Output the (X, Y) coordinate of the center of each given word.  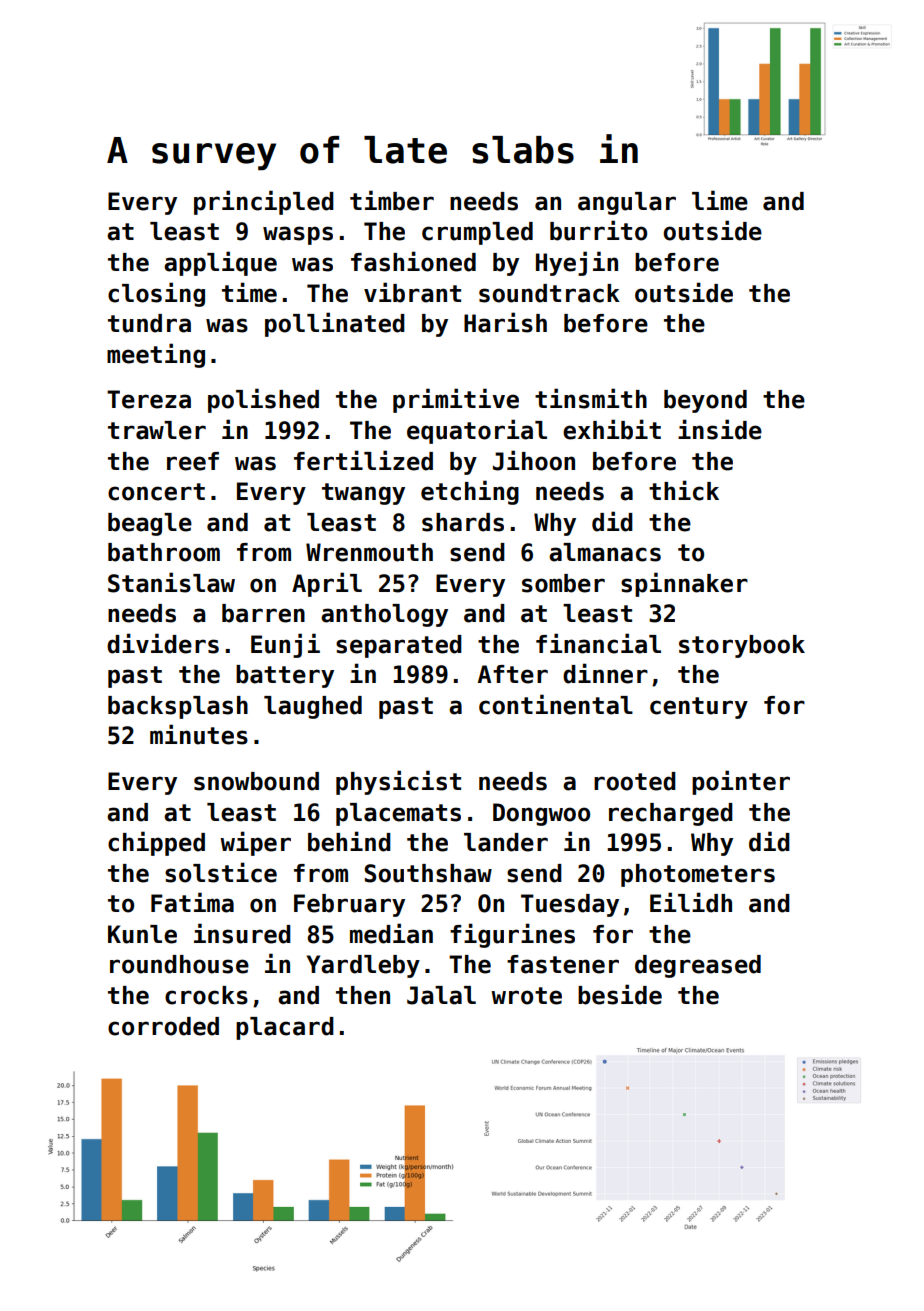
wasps (298, 235)
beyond (705, 401)
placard (285, 1028)
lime (720, 200)
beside (620, 994)
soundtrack (549, 293)
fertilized (363, 460)
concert (156, 492)
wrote (526, 996)
